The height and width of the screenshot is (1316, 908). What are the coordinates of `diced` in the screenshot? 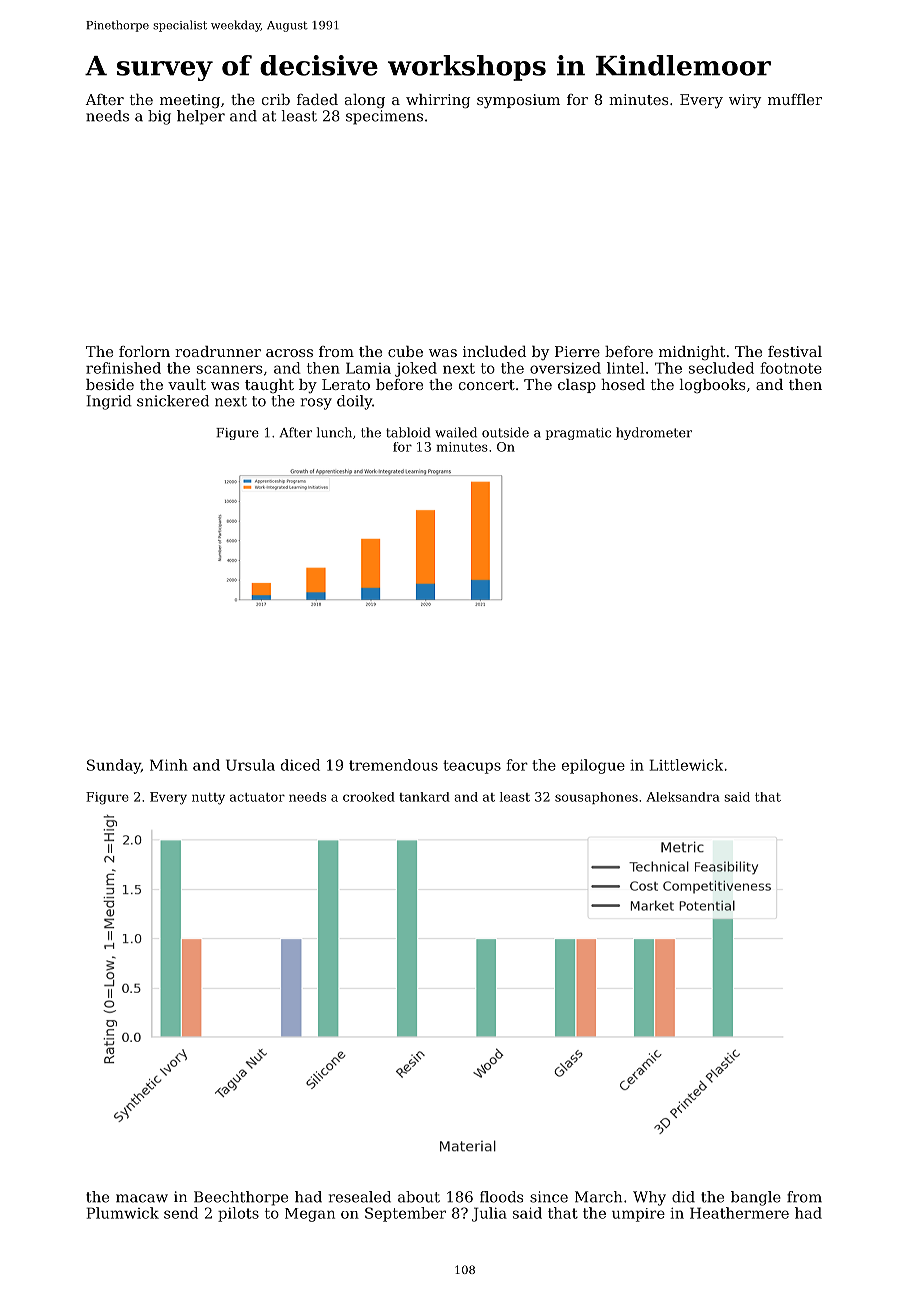 It's located at (300, 765).
